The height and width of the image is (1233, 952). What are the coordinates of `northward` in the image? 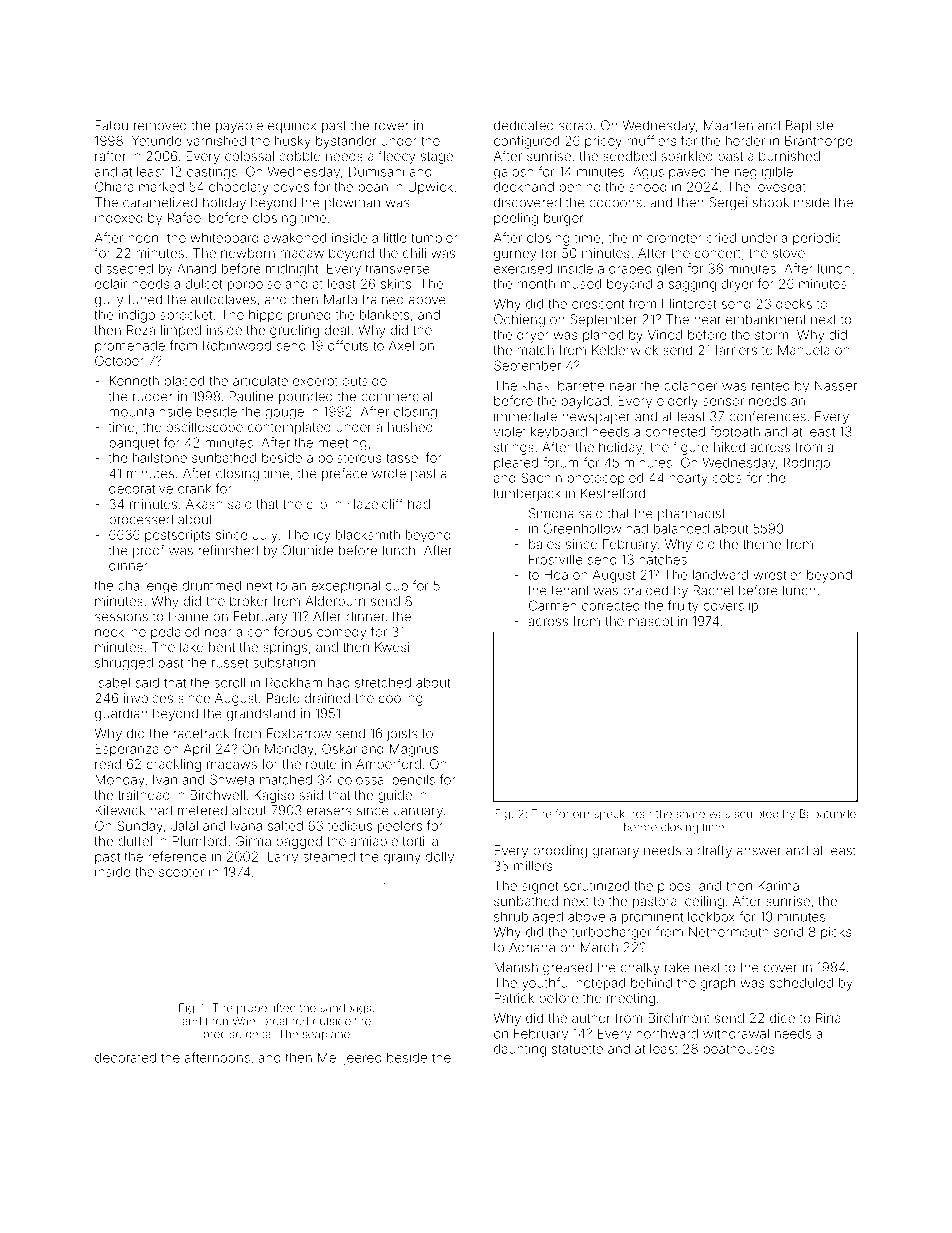 It's located at (667, 1034).
